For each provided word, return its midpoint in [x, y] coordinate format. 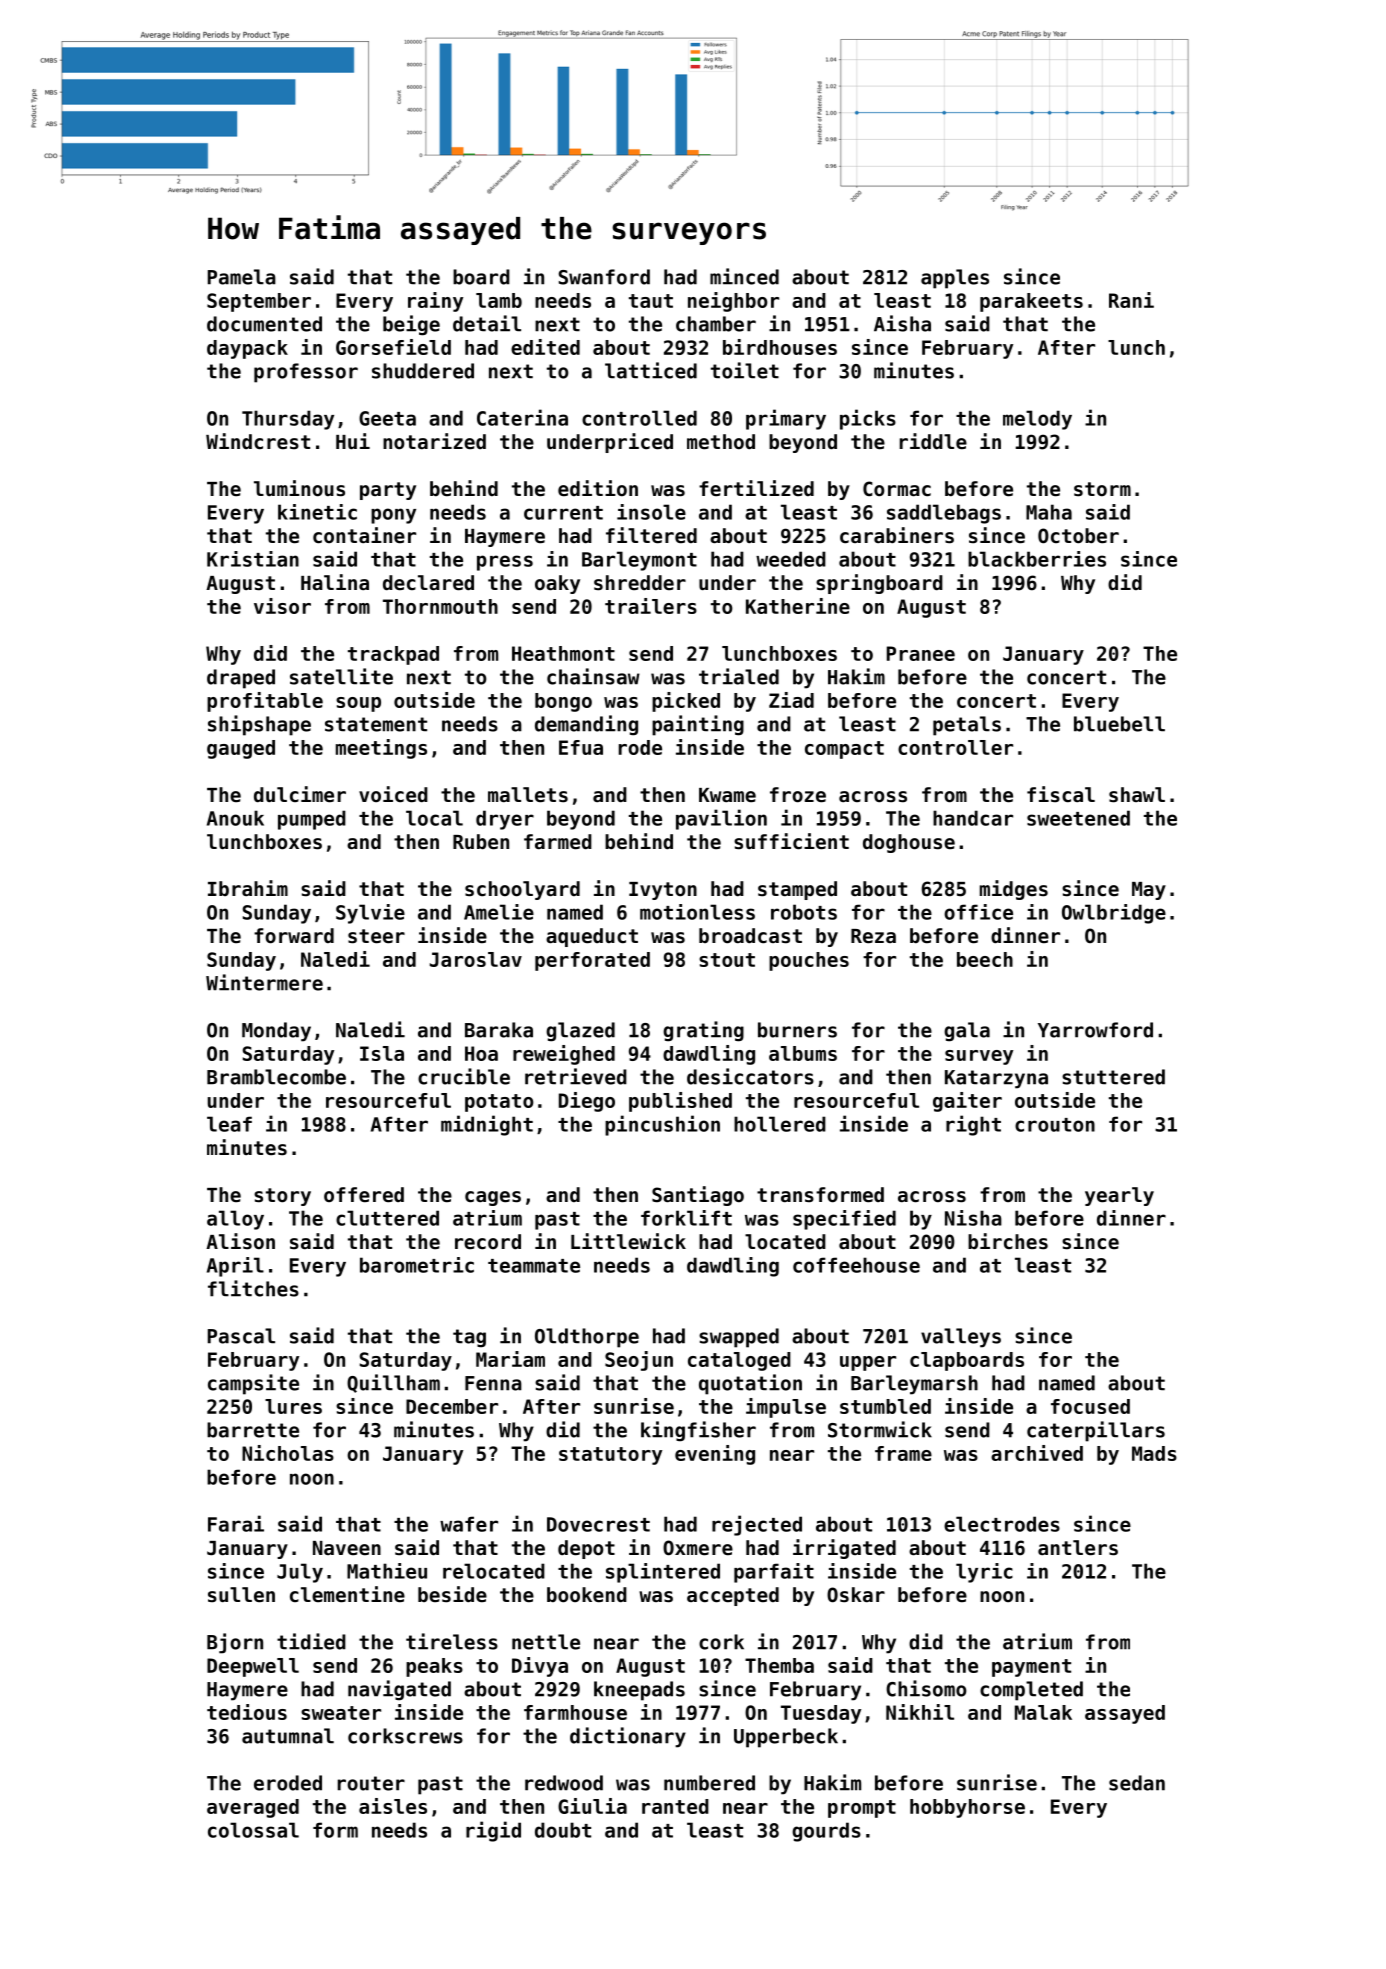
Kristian [253, 559]
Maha [1049, 512]
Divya [540, 1667]
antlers [1078, 1548]
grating [703, 1031]
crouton [1055, 1125]
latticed [651, 370]
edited [545, 347]
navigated [399, 1690]
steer [376, 936]
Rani [1131, 300]
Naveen [347, 1548]
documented [264, 324]
